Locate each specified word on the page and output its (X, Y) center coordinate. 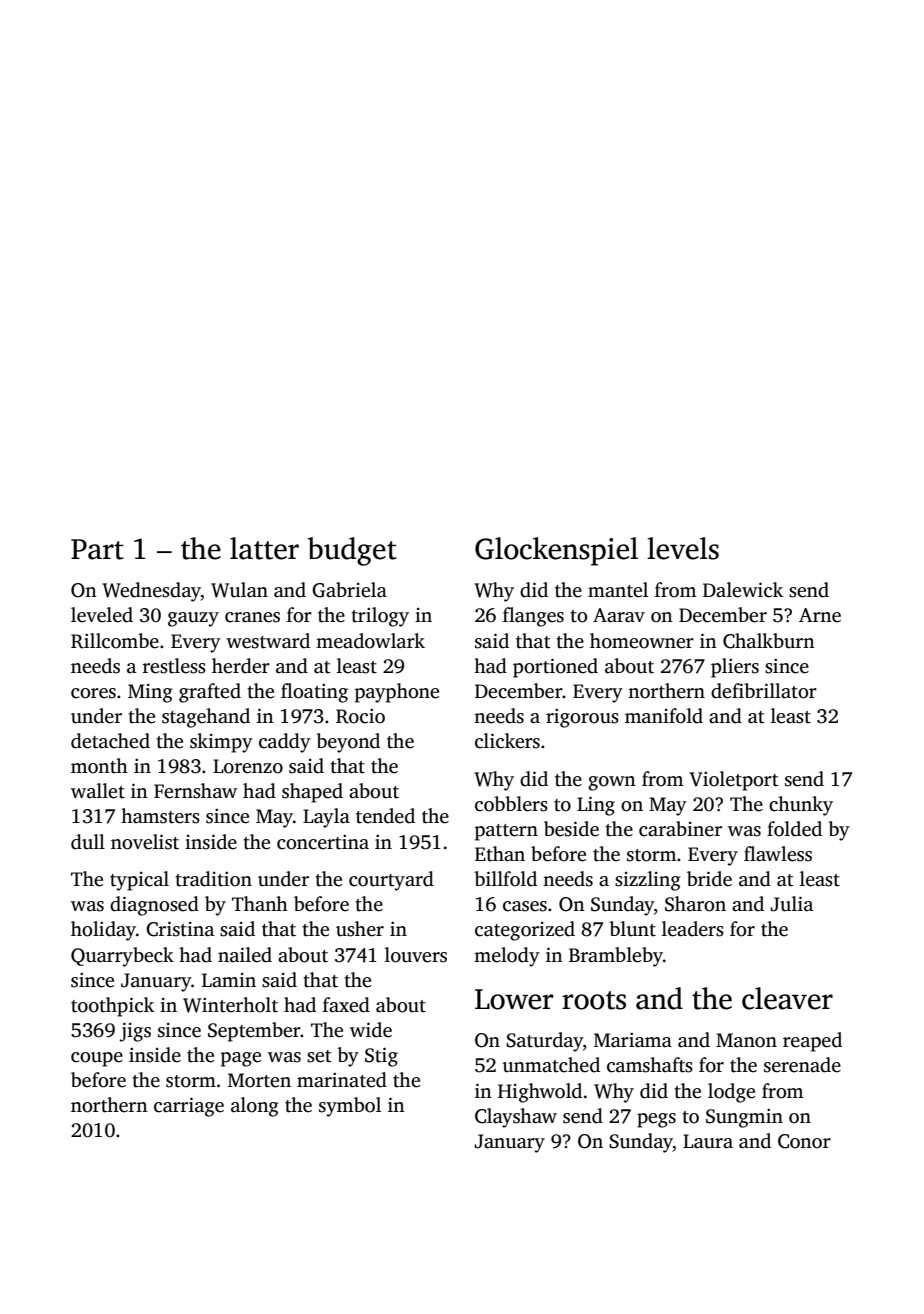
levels (683, 548)
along (255, 1107)
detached (110, 741)
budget (352, 551)
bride (709, 879)
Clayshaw (516, 1118)
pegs (656, 1120)
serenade (802, 1065)
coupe (97, 1059)
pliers (735, 668)
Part (97, 549)
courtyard (391, 881)
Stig (381, 1057)
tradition (213, 879)
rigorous (582, 718)
